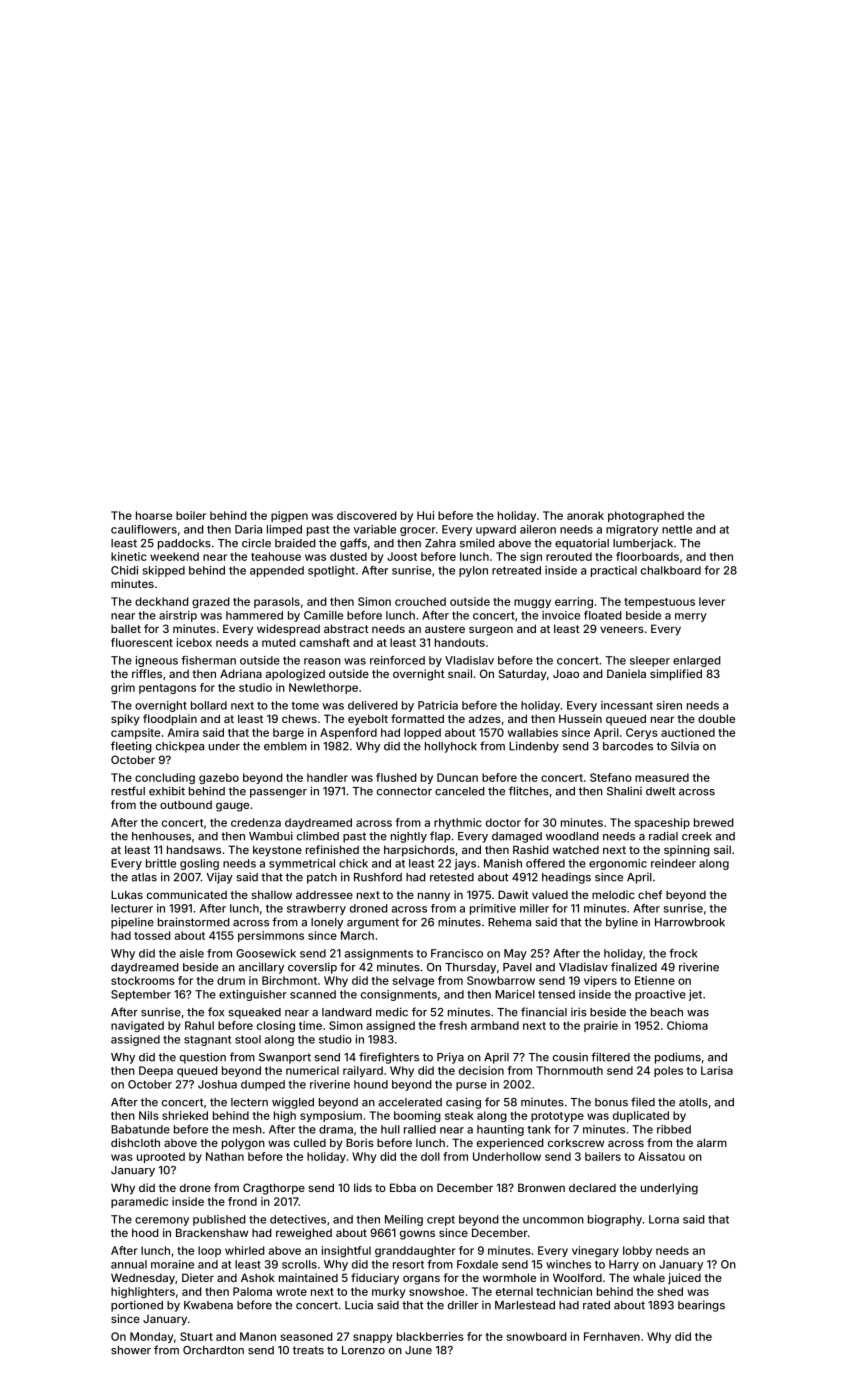  What do you see at coordinates (500, 1130) in the document?
I see `haunting` at bounding box center [500, 1130].
